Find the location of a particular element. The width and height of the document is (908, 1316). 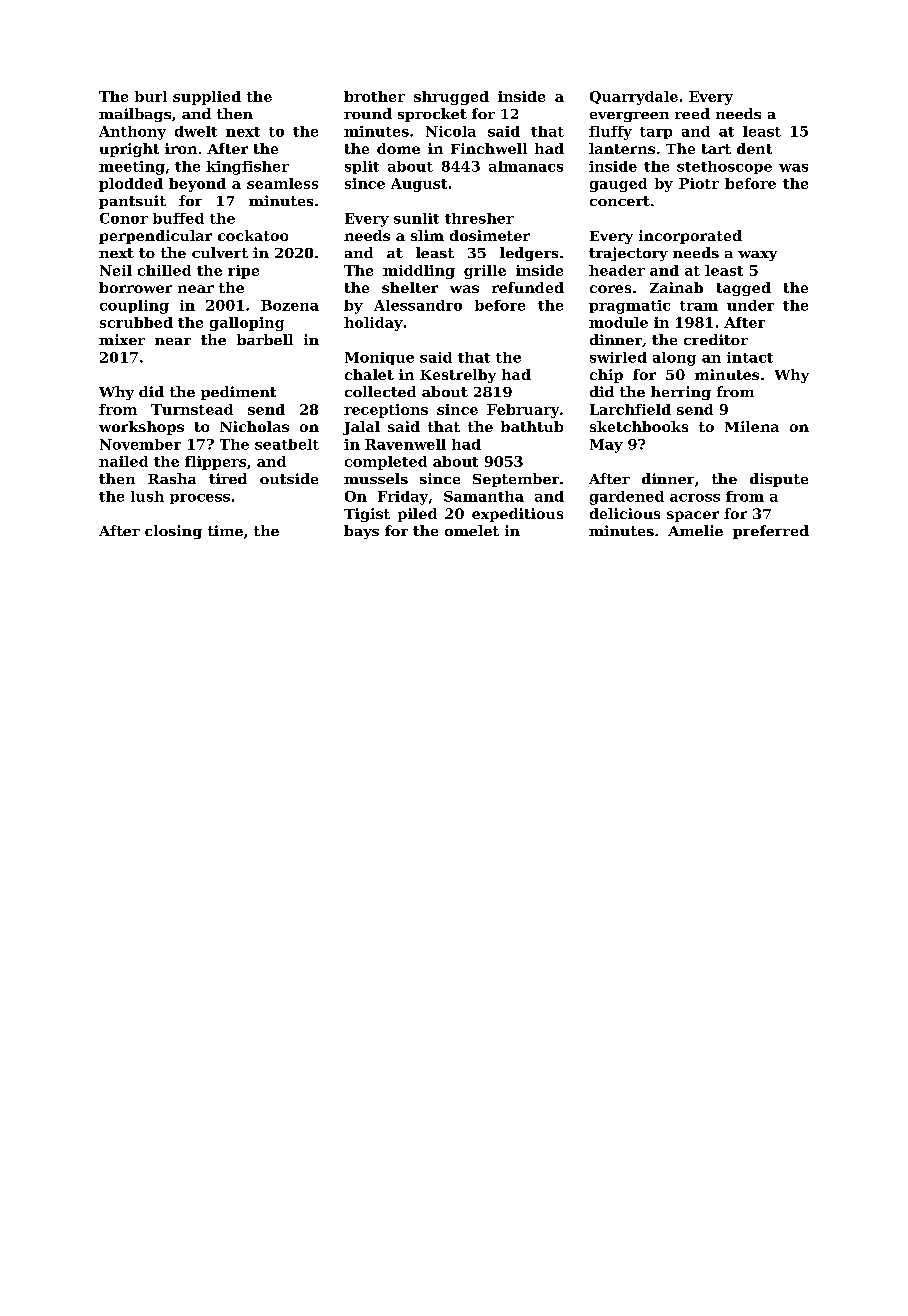

pediment is located at coordinates (238, 393).
